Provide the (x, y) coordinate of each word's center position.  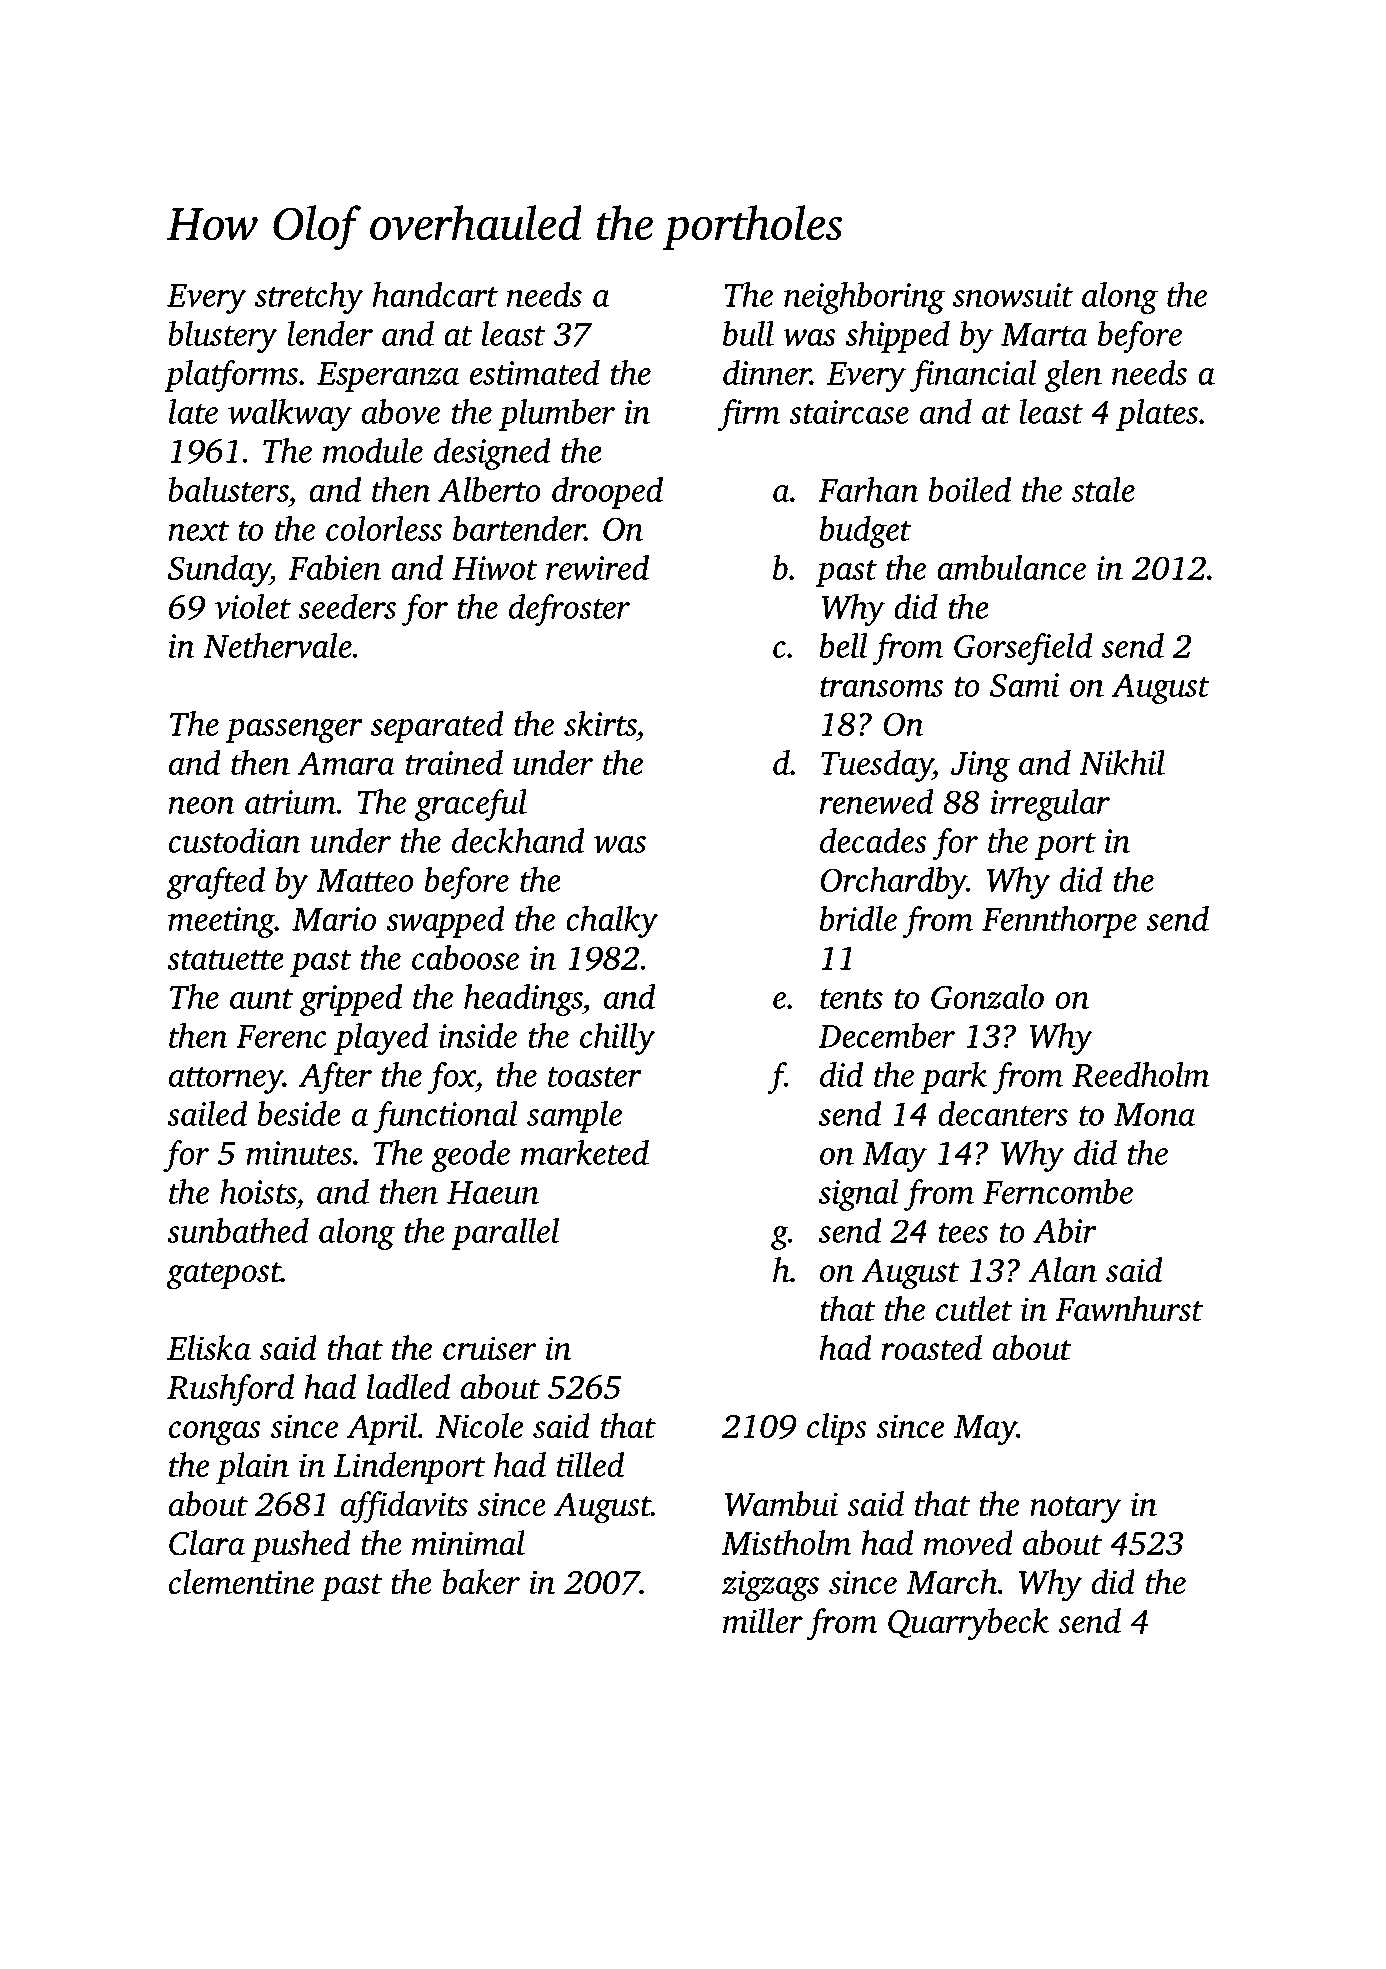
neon (201, 805)
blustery (222, 337)
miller (763, 1620)
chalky (612, 922)
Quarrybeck (968, 1624)
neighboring (864, 298)
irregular (1050, 805)
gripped (351, 1000)
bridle (858, 918)
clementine (241, 1581)
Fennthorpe (1059, 922)
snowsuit (1013, 295)
